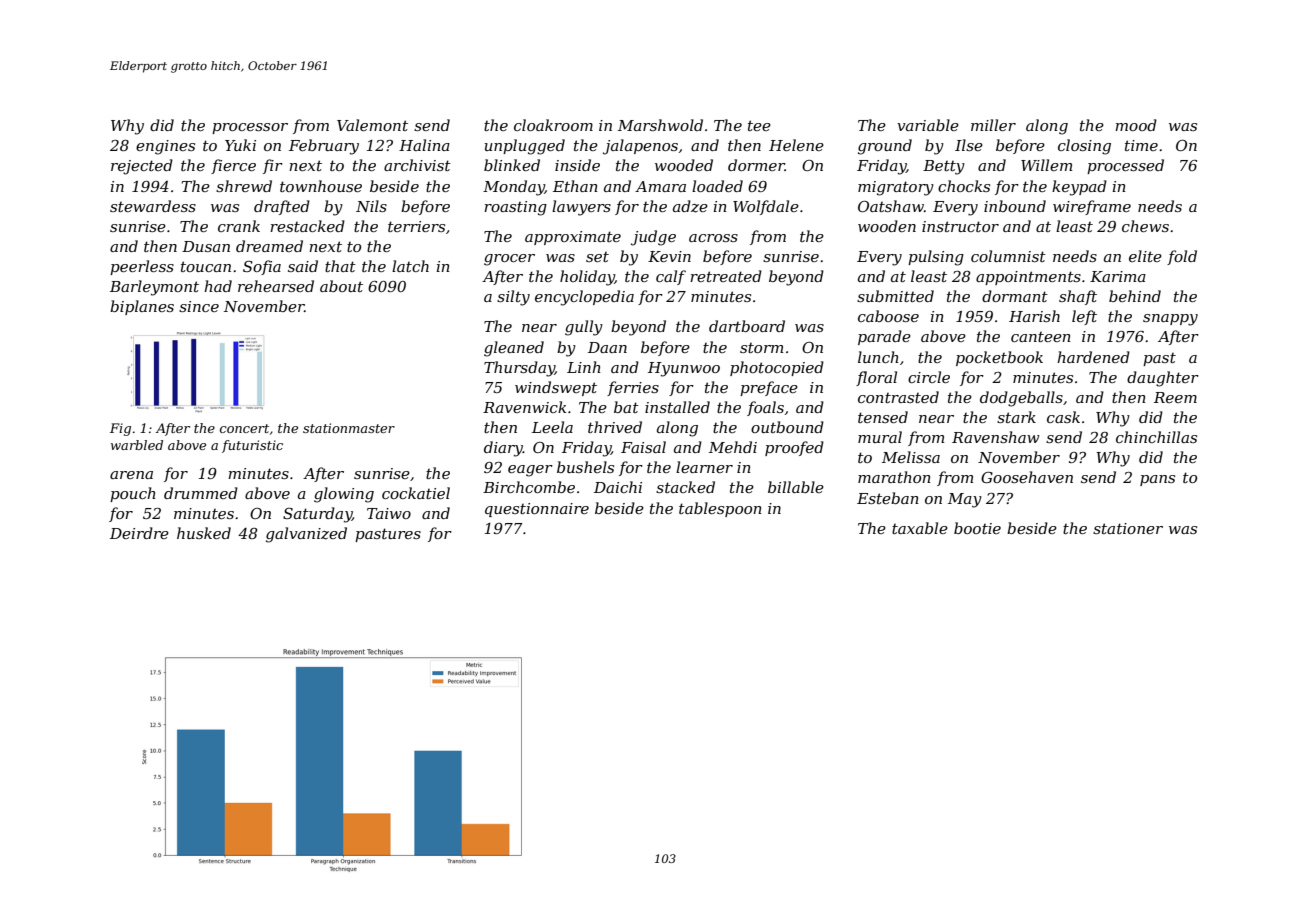 The width and height of the screenshot is (1308, 924). I want to click on glowing, so click(344, 495).
